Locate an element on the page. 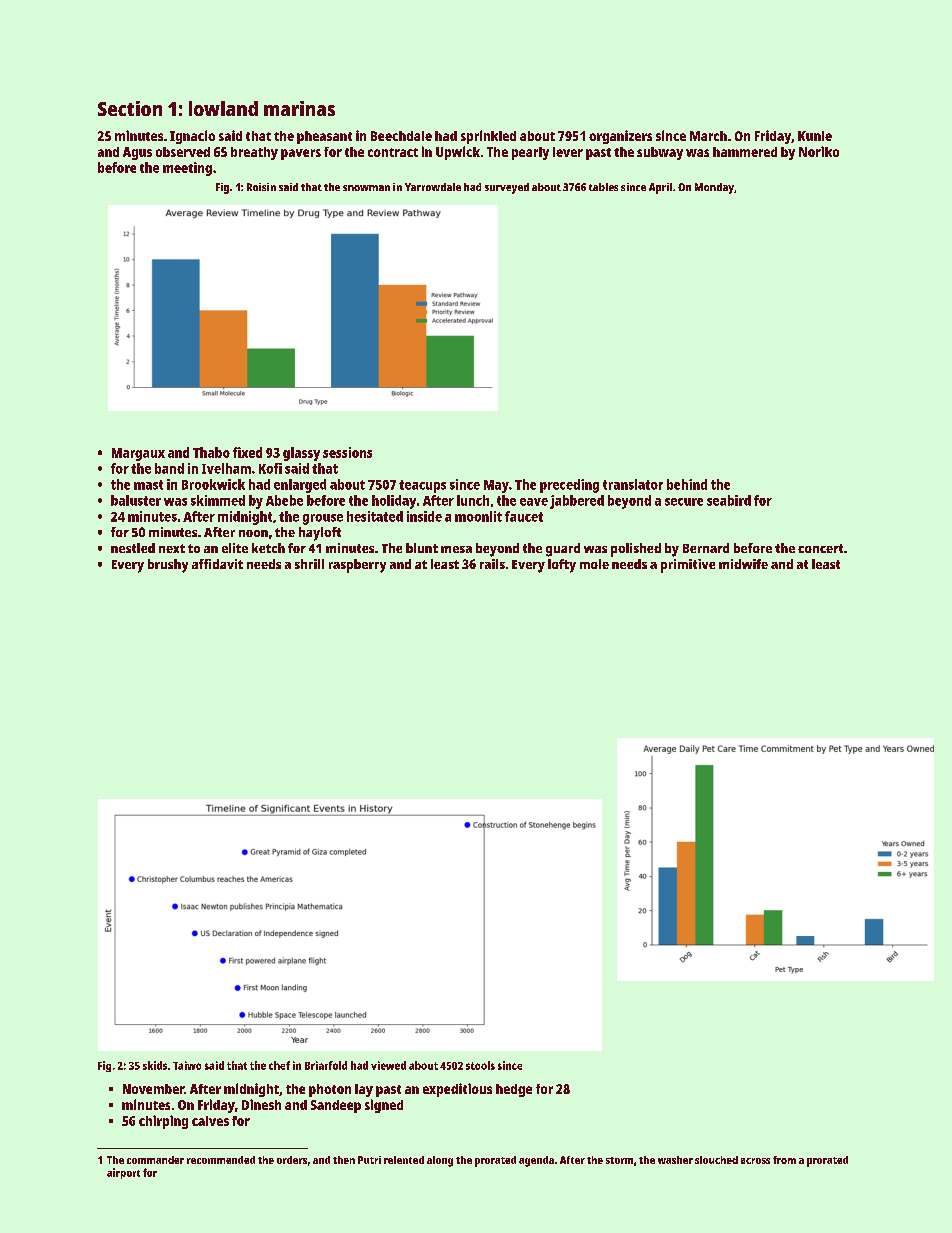 This document has width=952, height=1233. chirping is located at coordinates (163, 1122).
